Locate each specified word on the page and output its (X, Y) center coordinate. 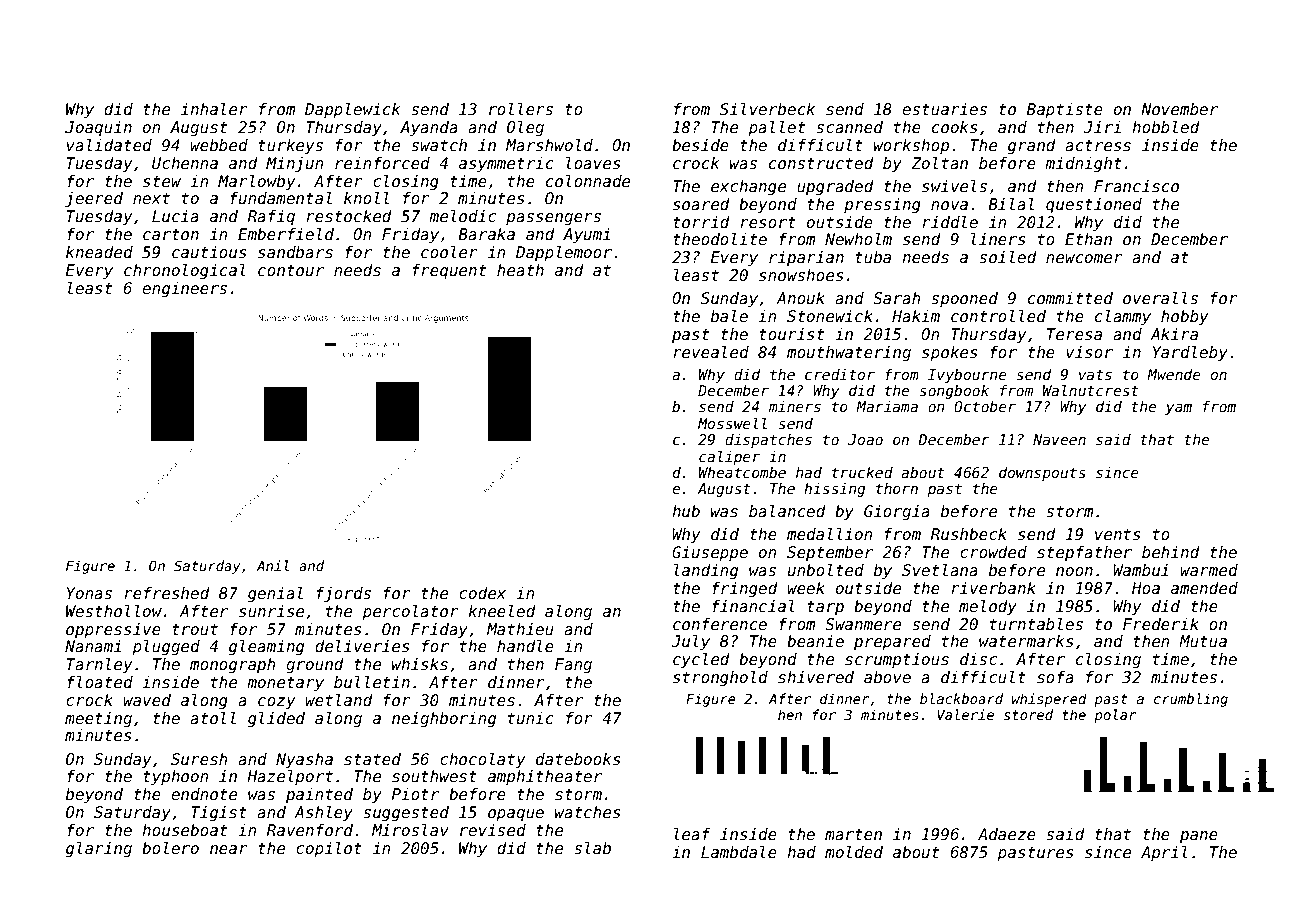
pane (1199, 837)
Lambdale (739, 852)
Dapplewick (353, 110)
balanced (787, 511)
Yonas (89, 593)
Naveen (1059, 439)
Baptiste (1065, 110)
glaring (99, 849)
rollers (521, 109)
